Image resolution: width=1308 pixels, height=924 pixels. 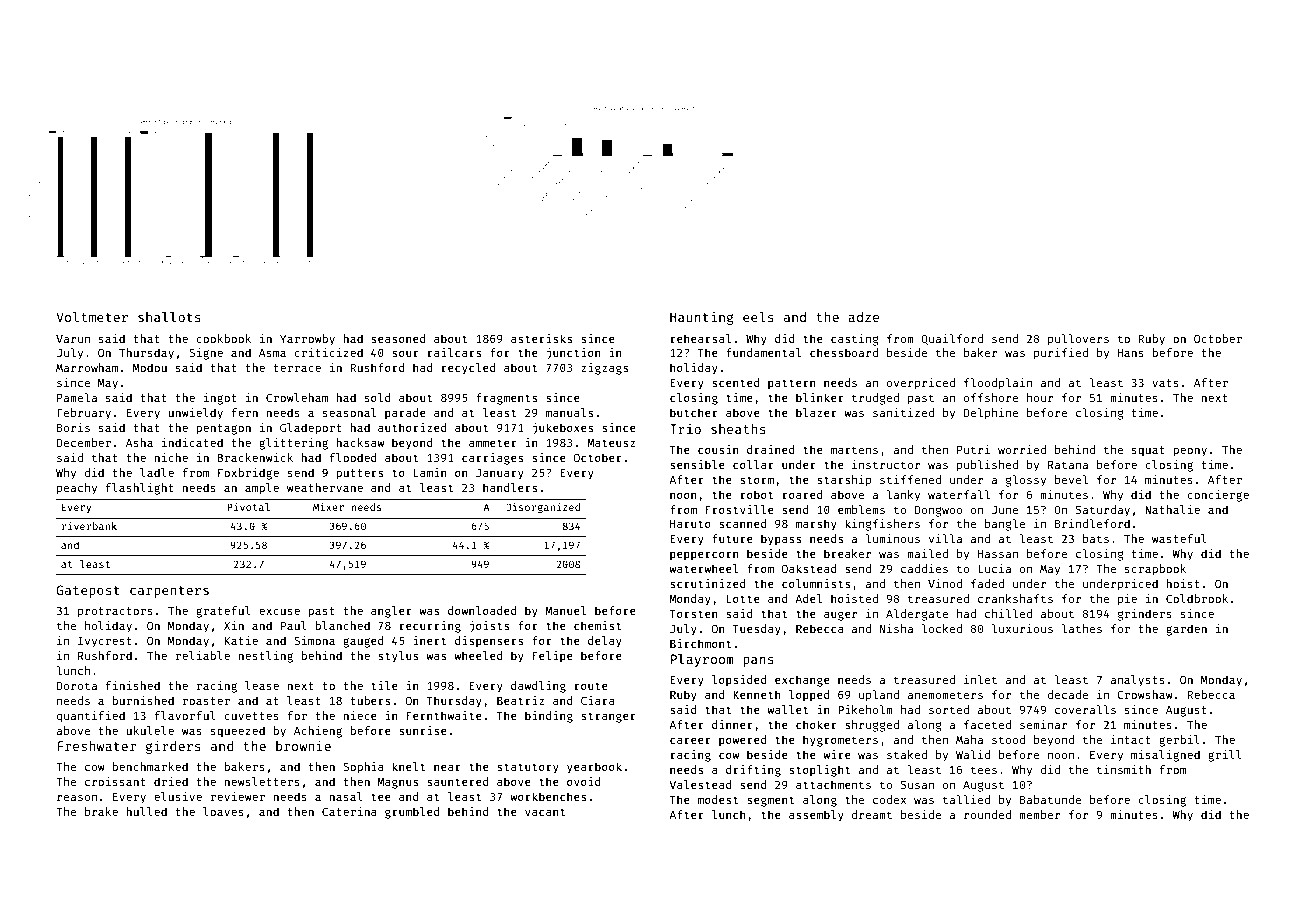 I want to click on Pamela, so click(x=77, y=397).
